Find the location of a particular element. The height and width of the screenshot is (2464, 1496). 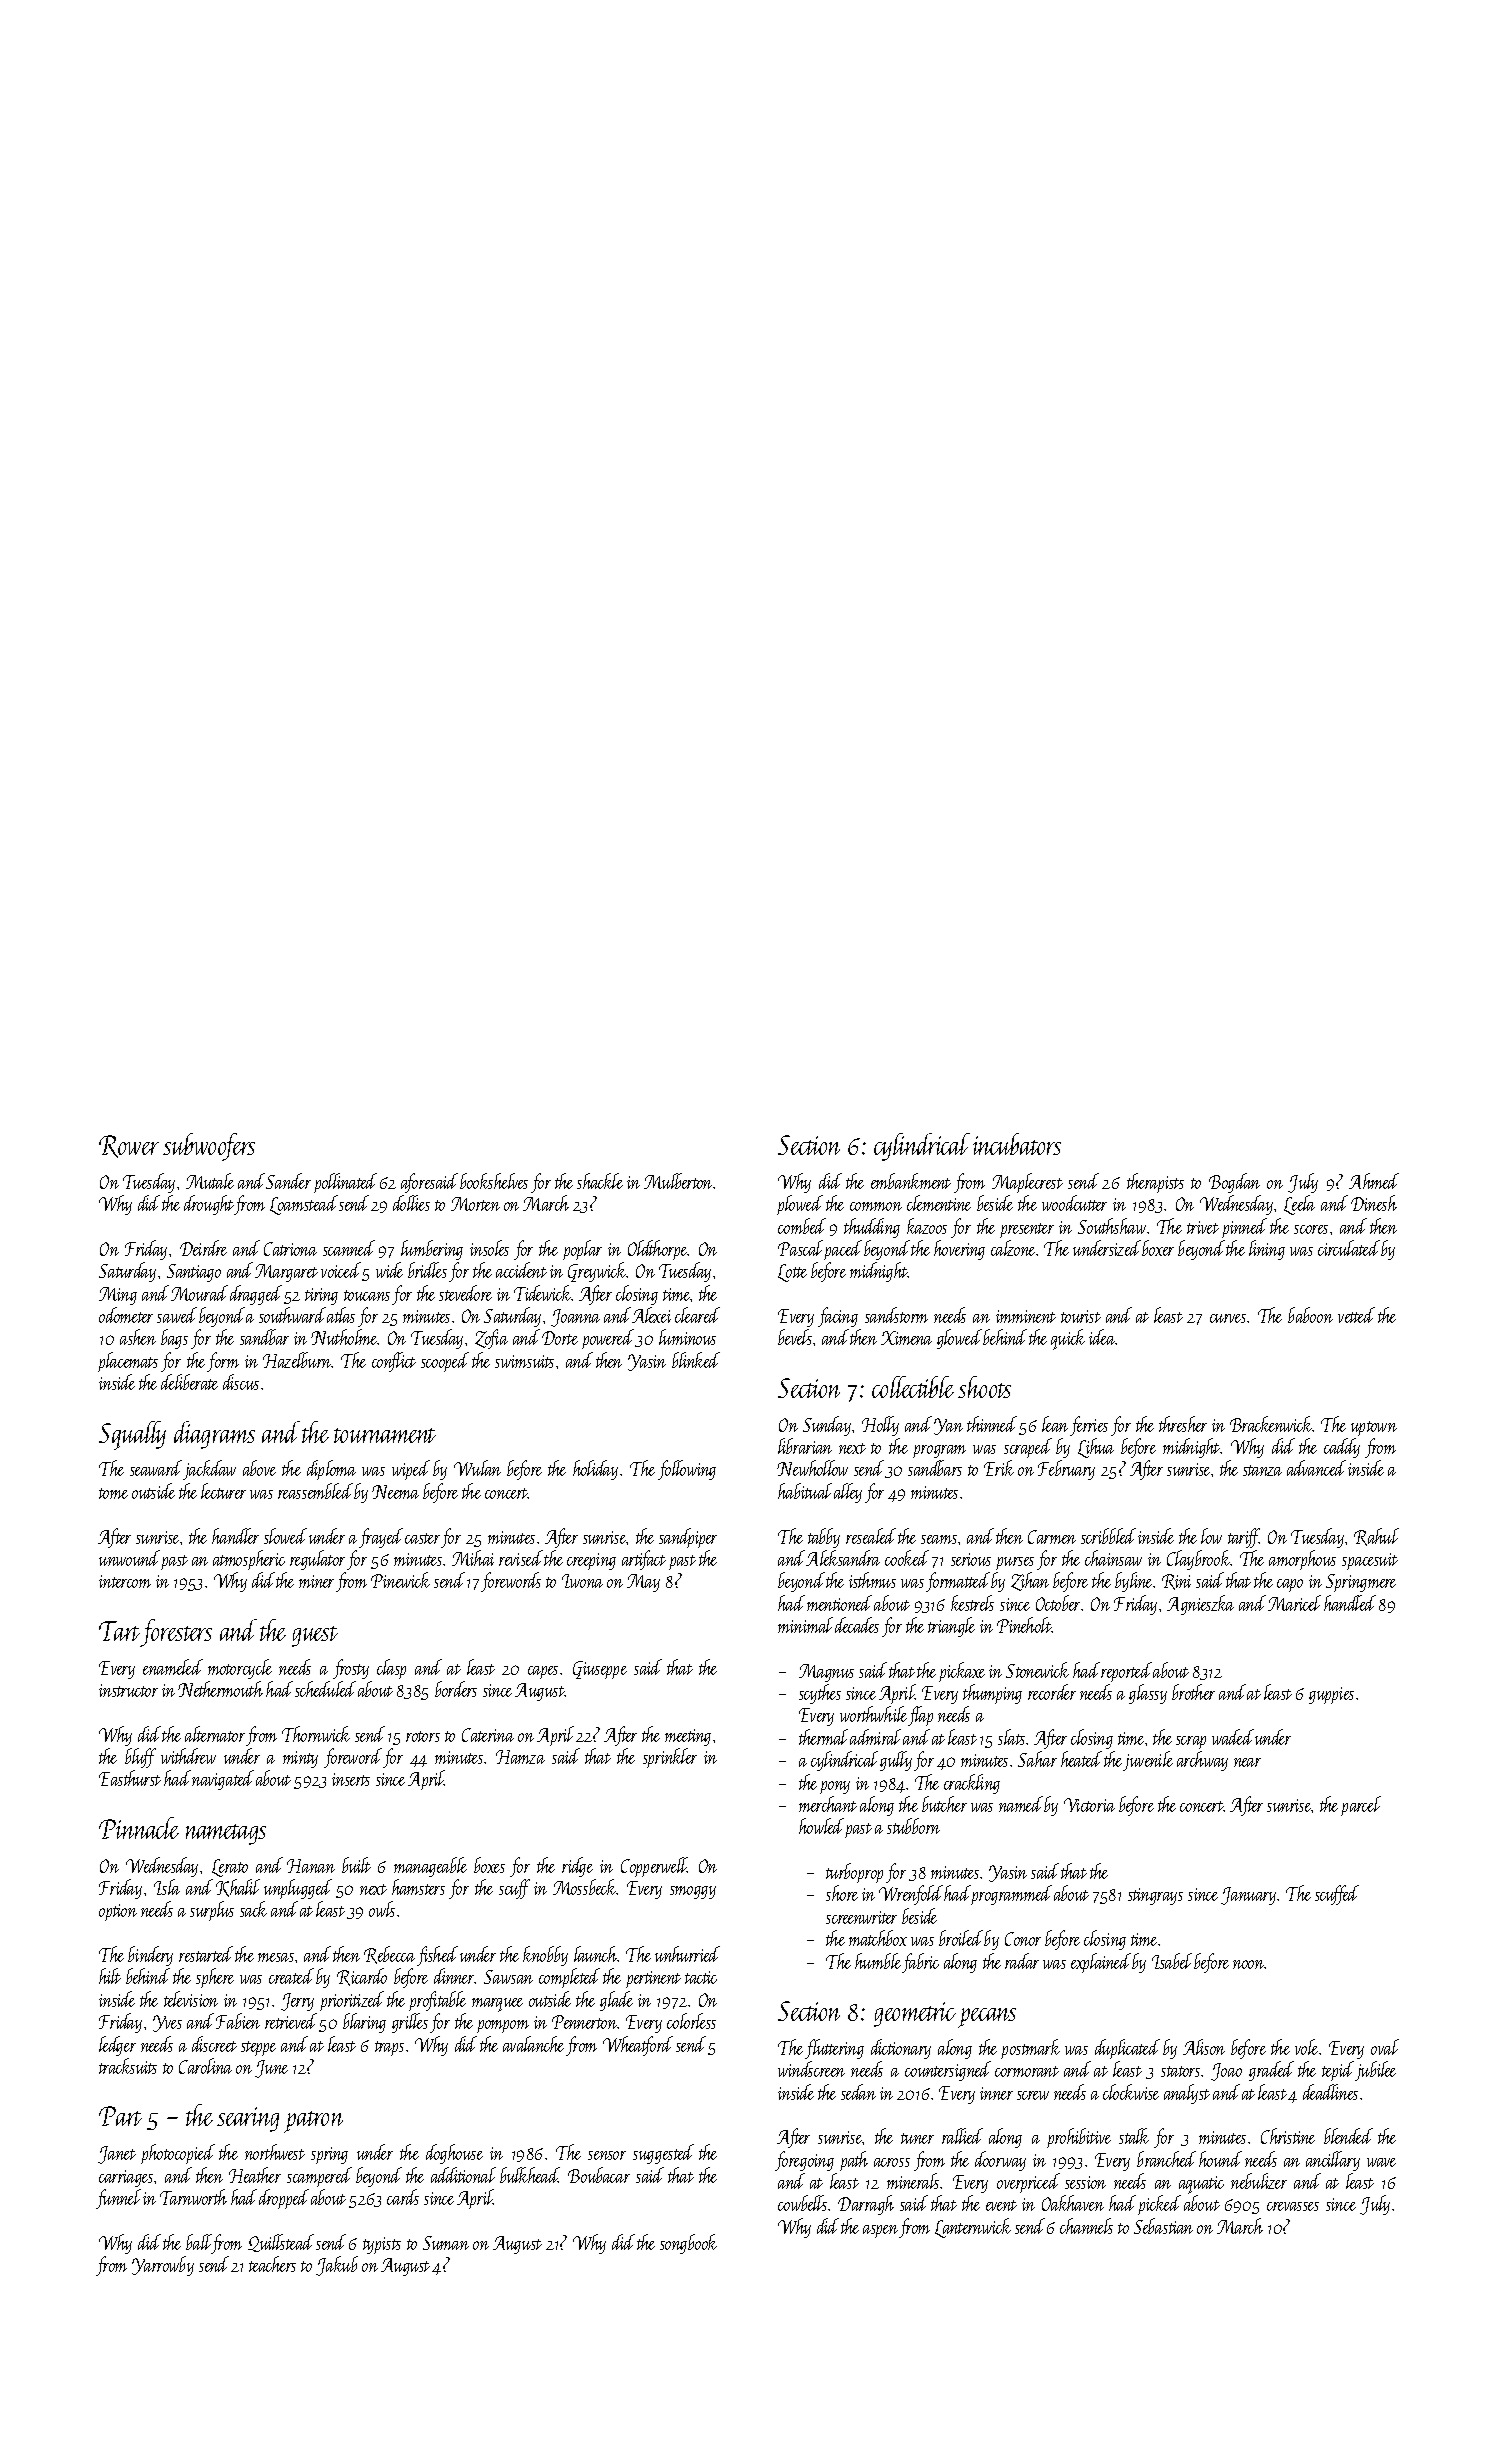

bevels is located at coordinates (795, 1337).
